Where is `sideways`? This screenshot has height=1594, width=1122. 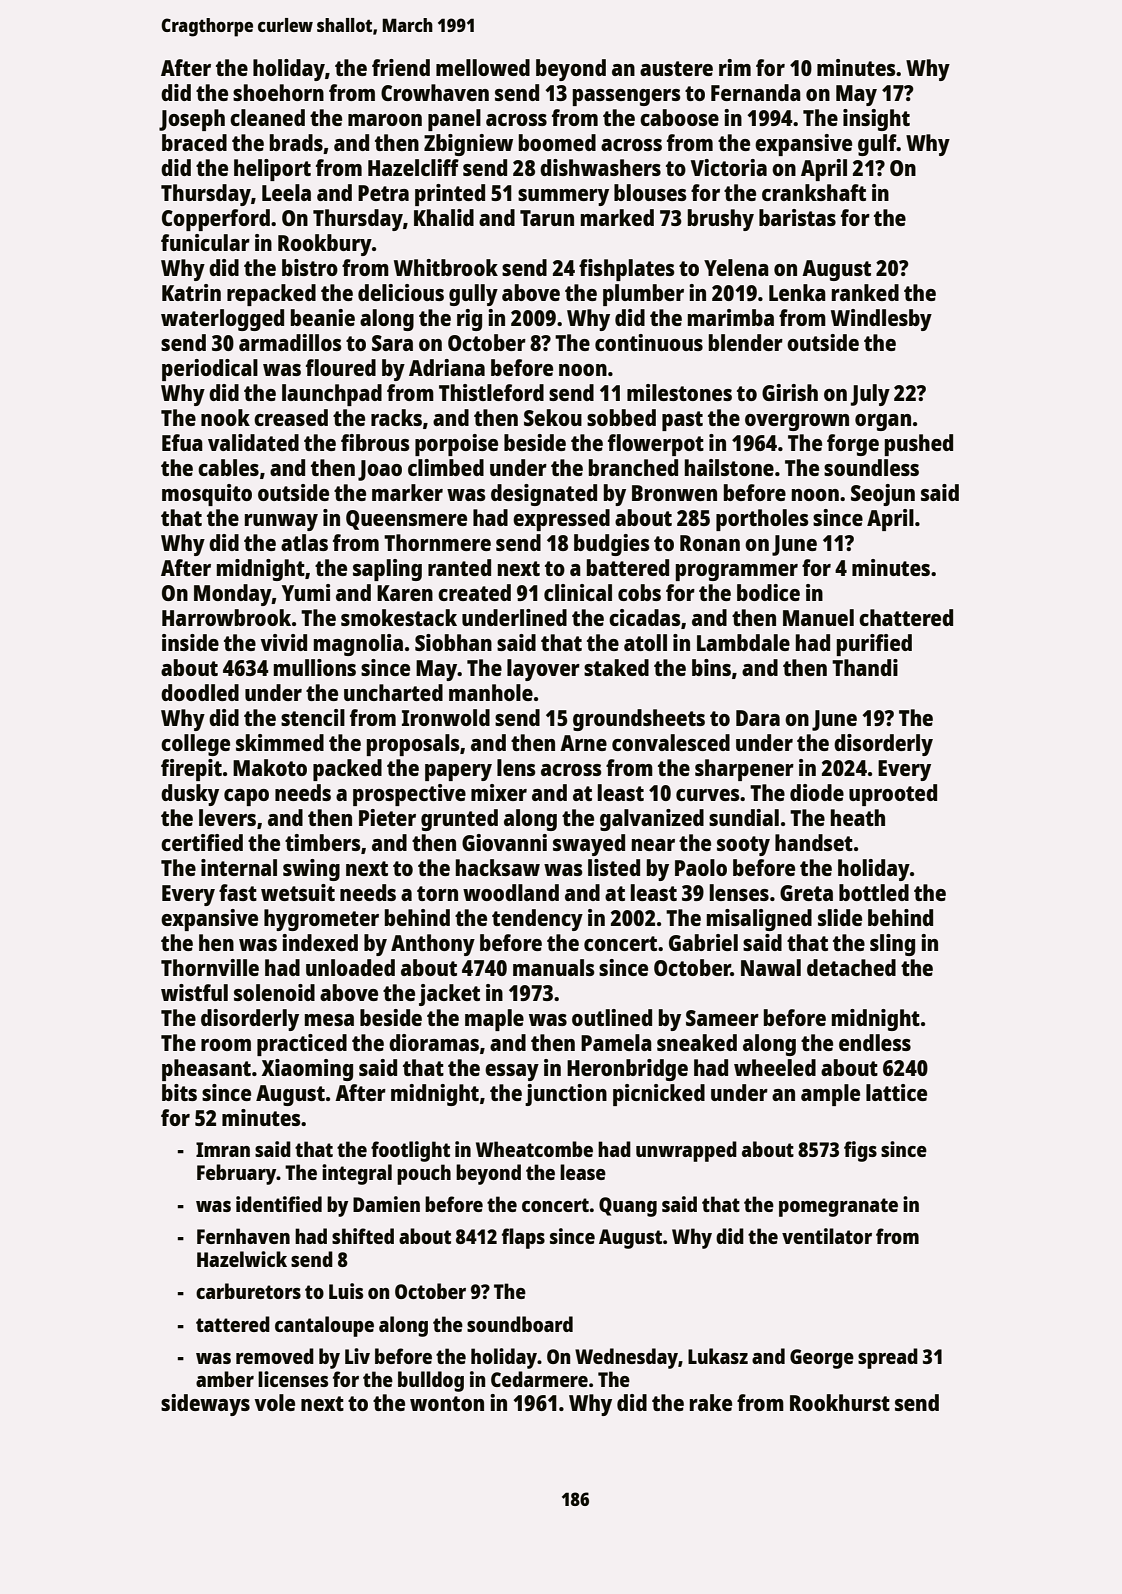
sideways is located at coordinates (205, 1405).
